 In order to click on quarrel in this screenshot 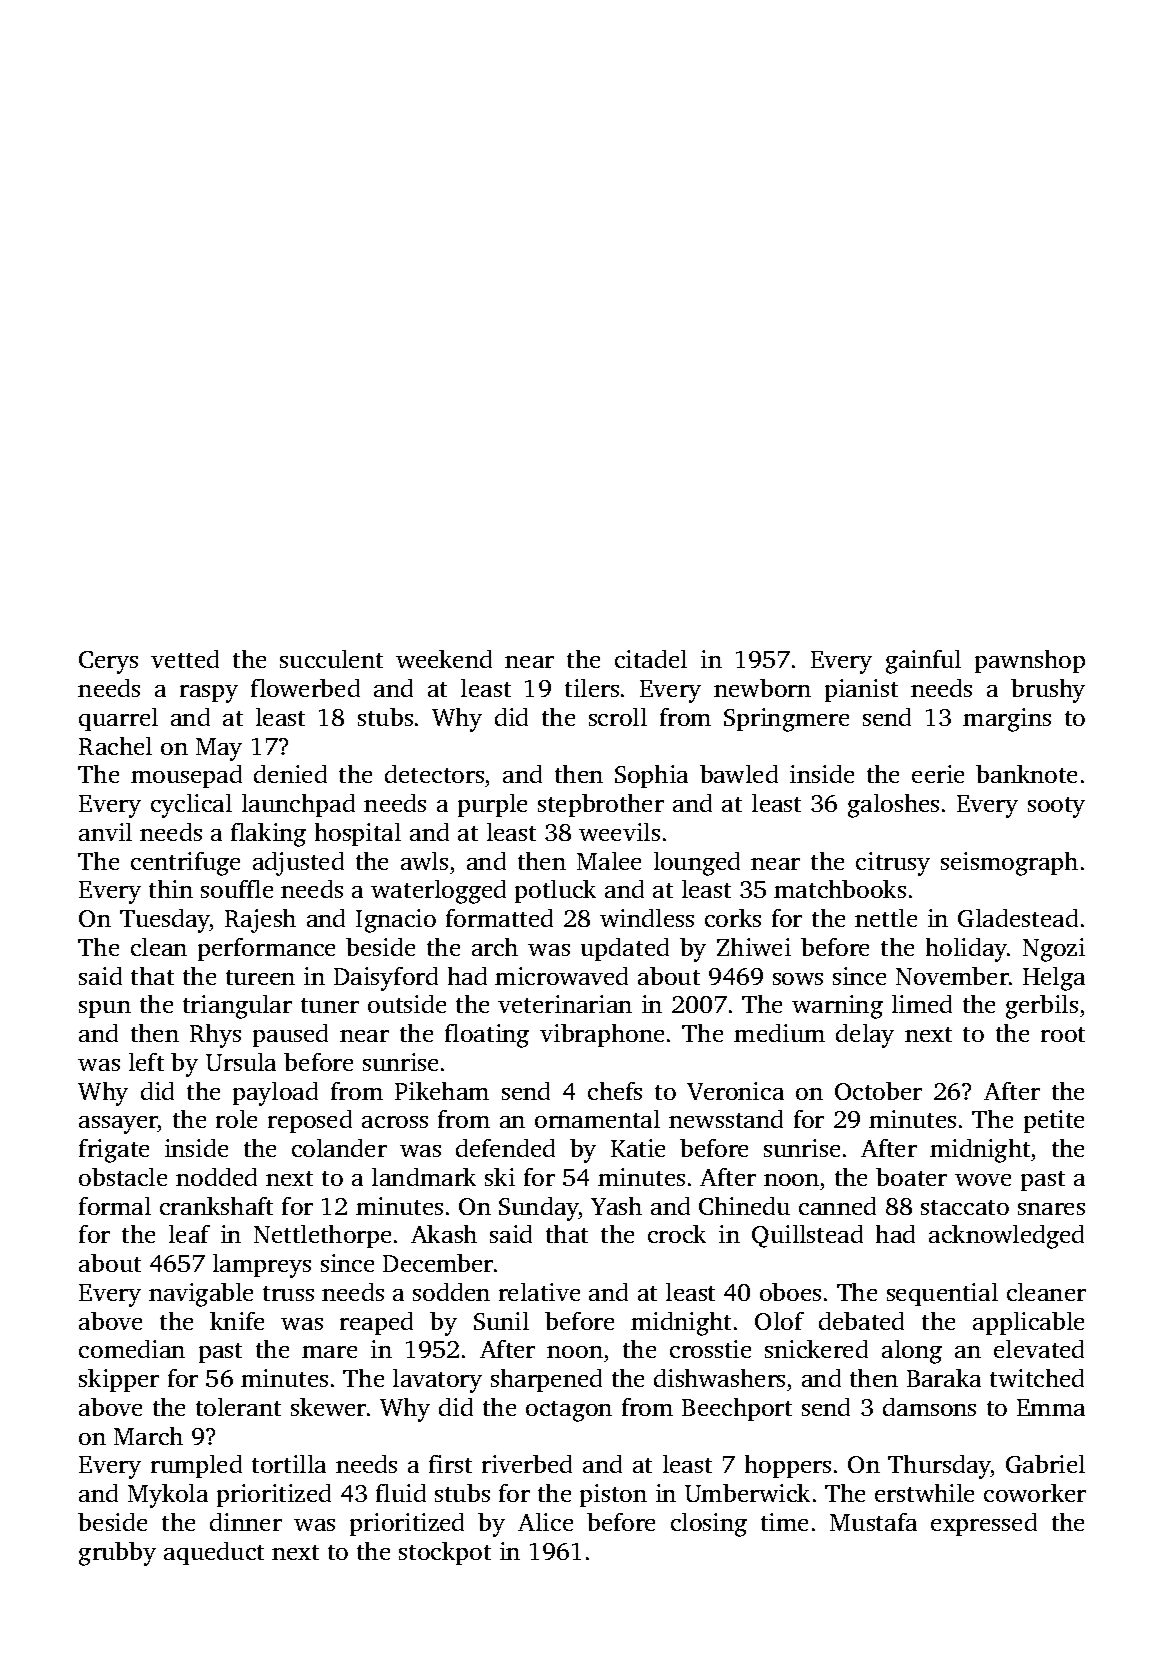, I will do `click(118, 719)`.
